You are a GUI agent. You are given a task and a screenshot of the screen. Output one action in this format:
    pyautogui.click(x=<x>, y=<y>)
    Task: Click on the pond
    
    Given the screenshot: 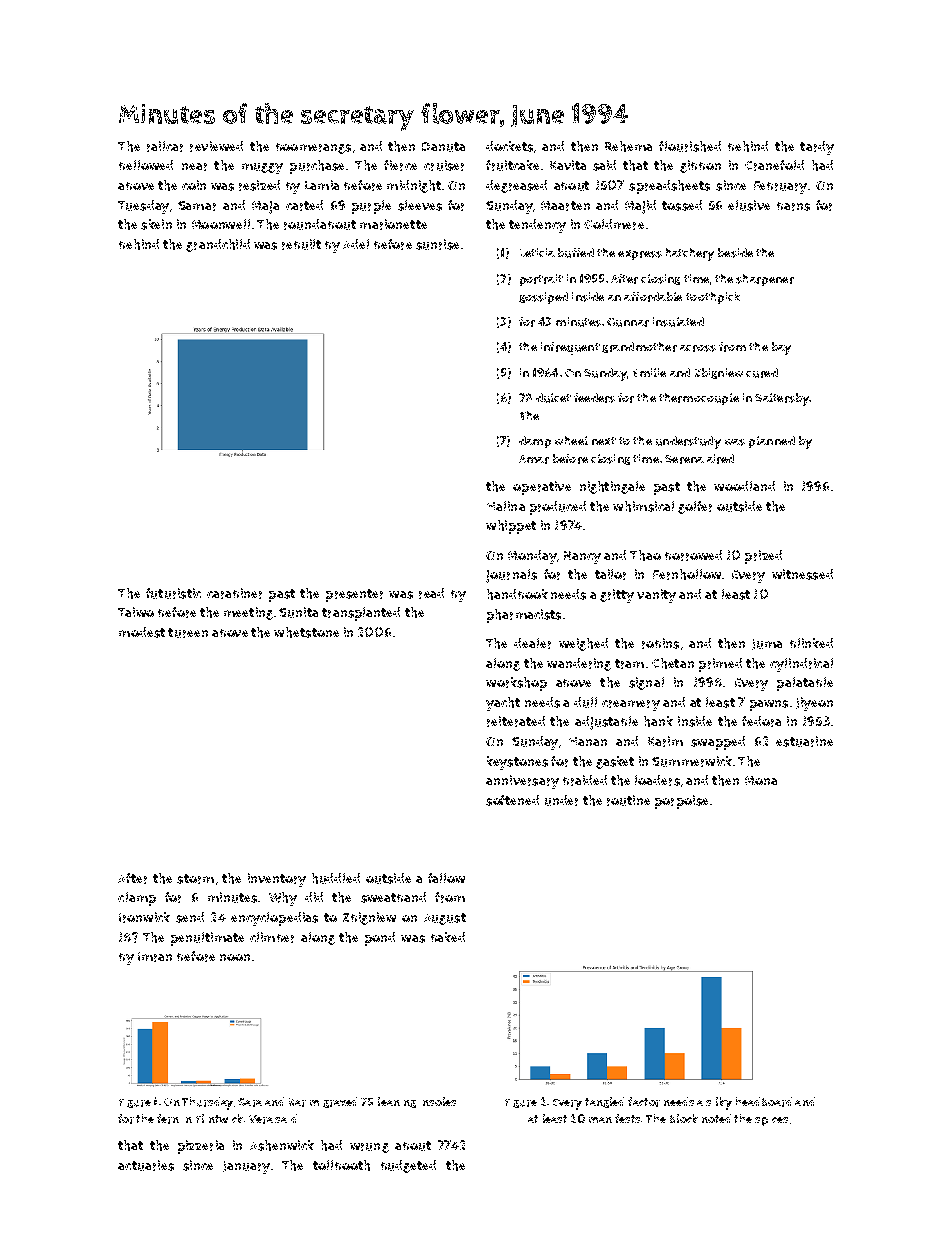 What is the action you would take?
    pyautogui.click(x=380, y=939)
